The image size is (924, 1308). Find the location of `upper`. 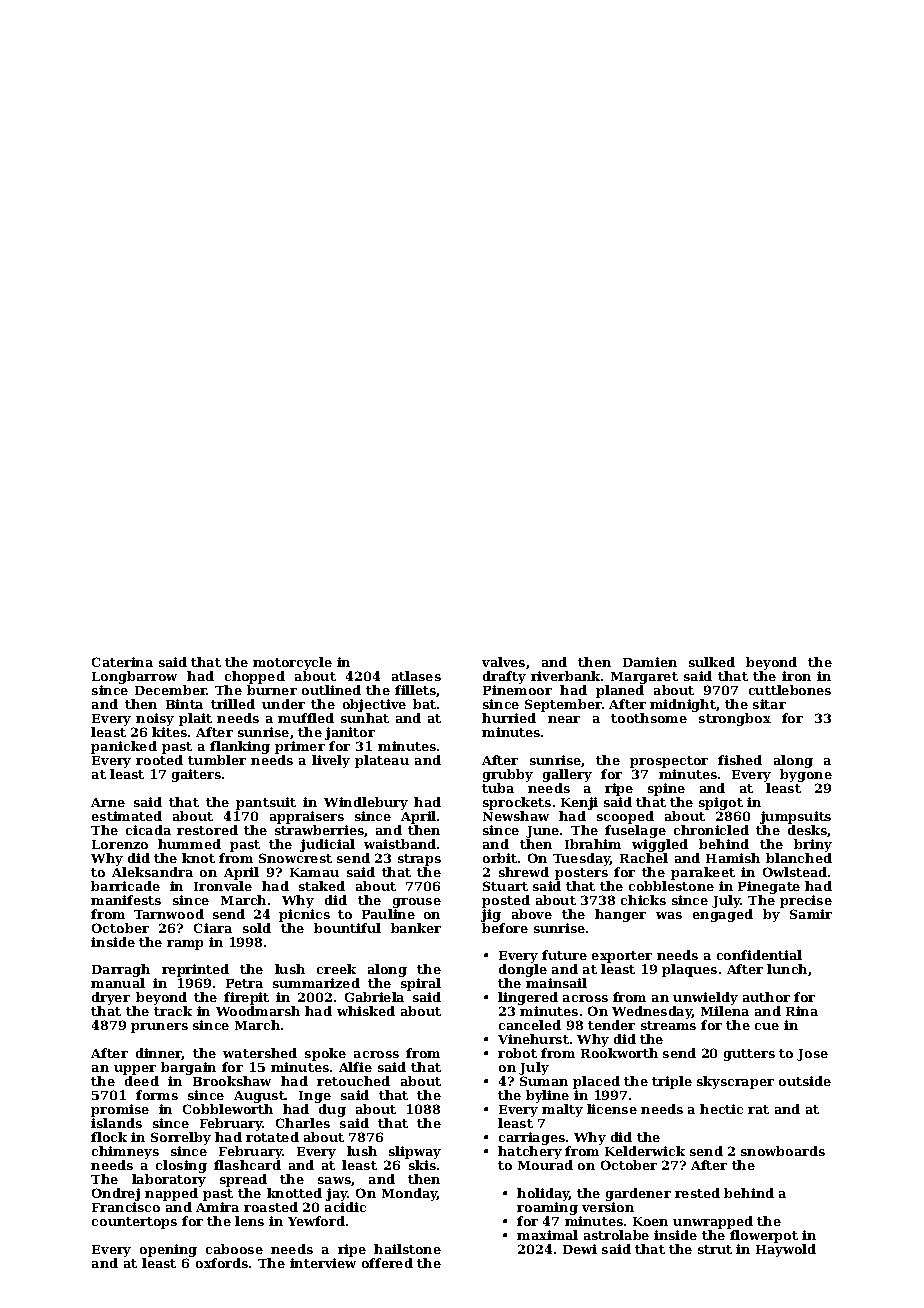

upper is located at coordinates (135, 1070).
